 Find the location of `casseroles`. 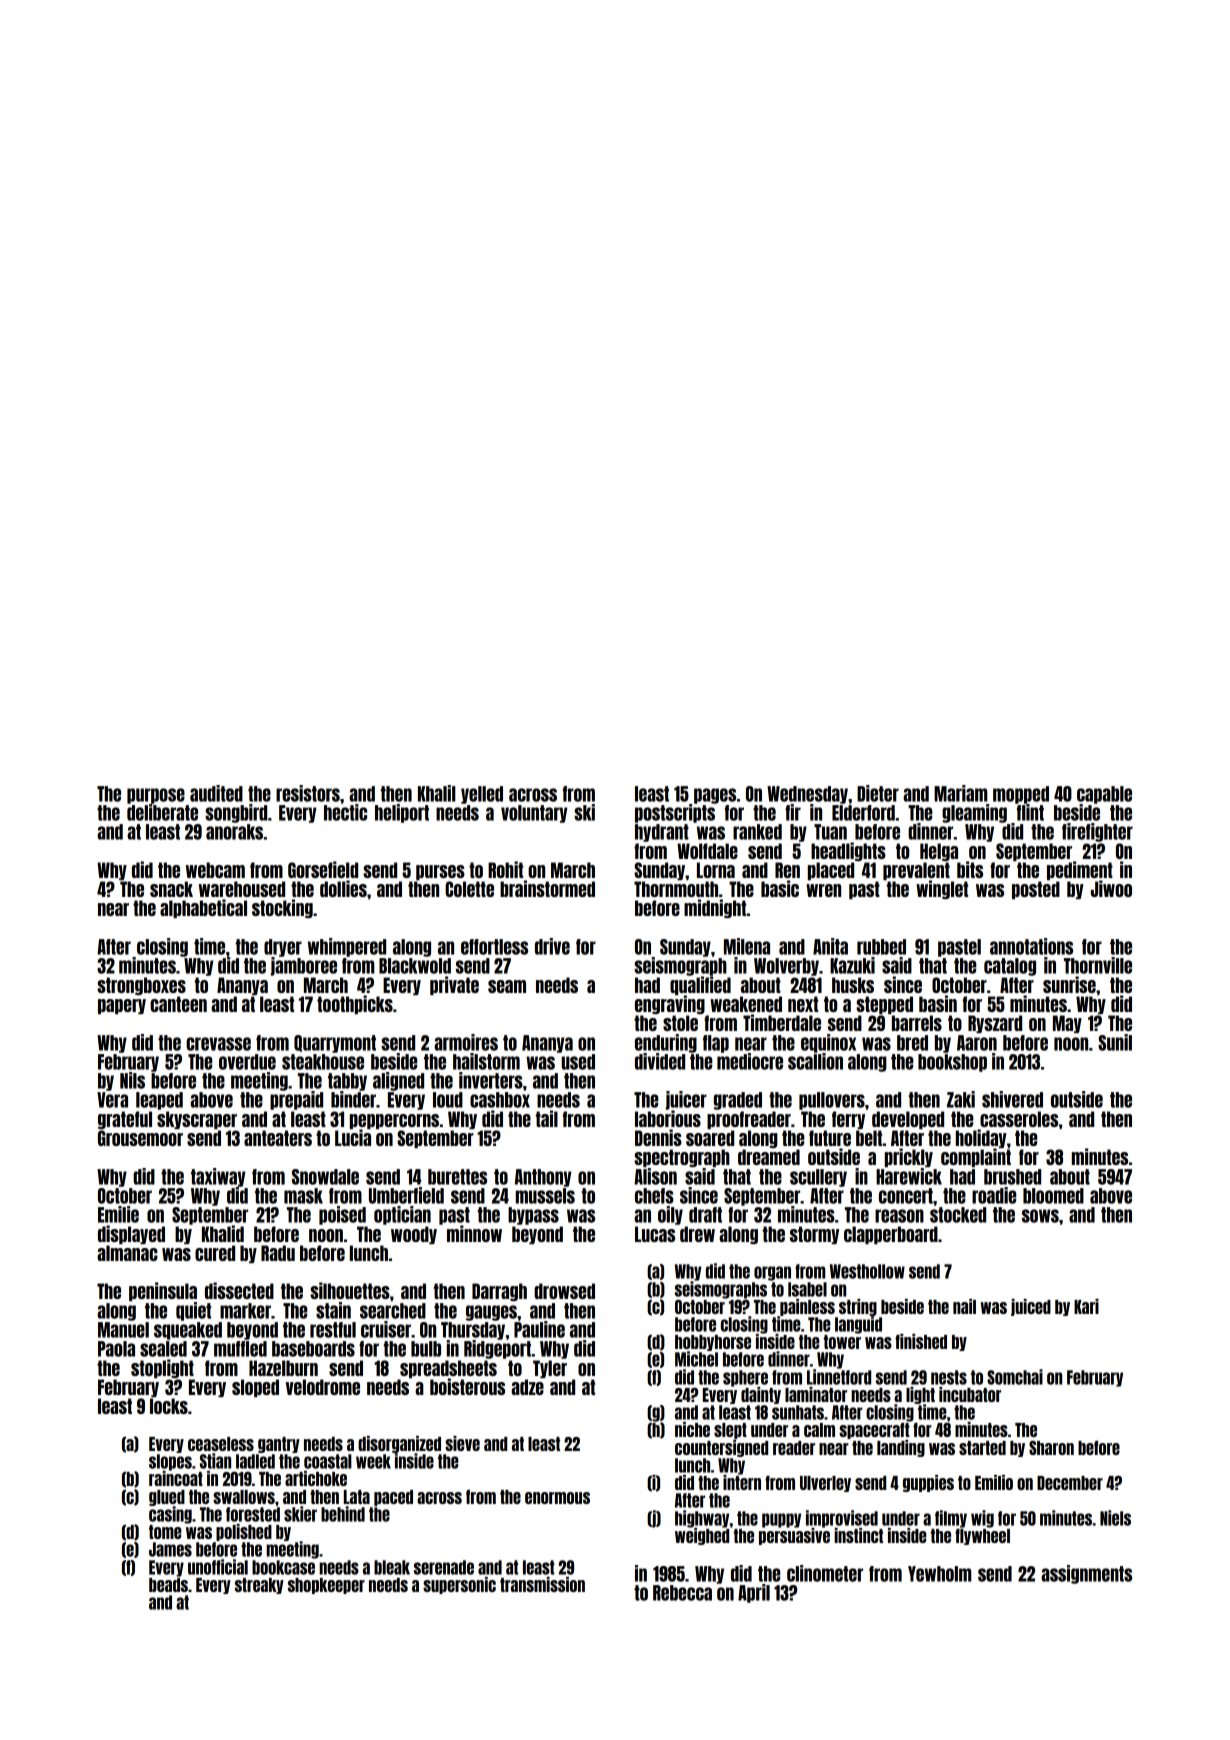

casseroles is located at coordinates (1019, 1119).
